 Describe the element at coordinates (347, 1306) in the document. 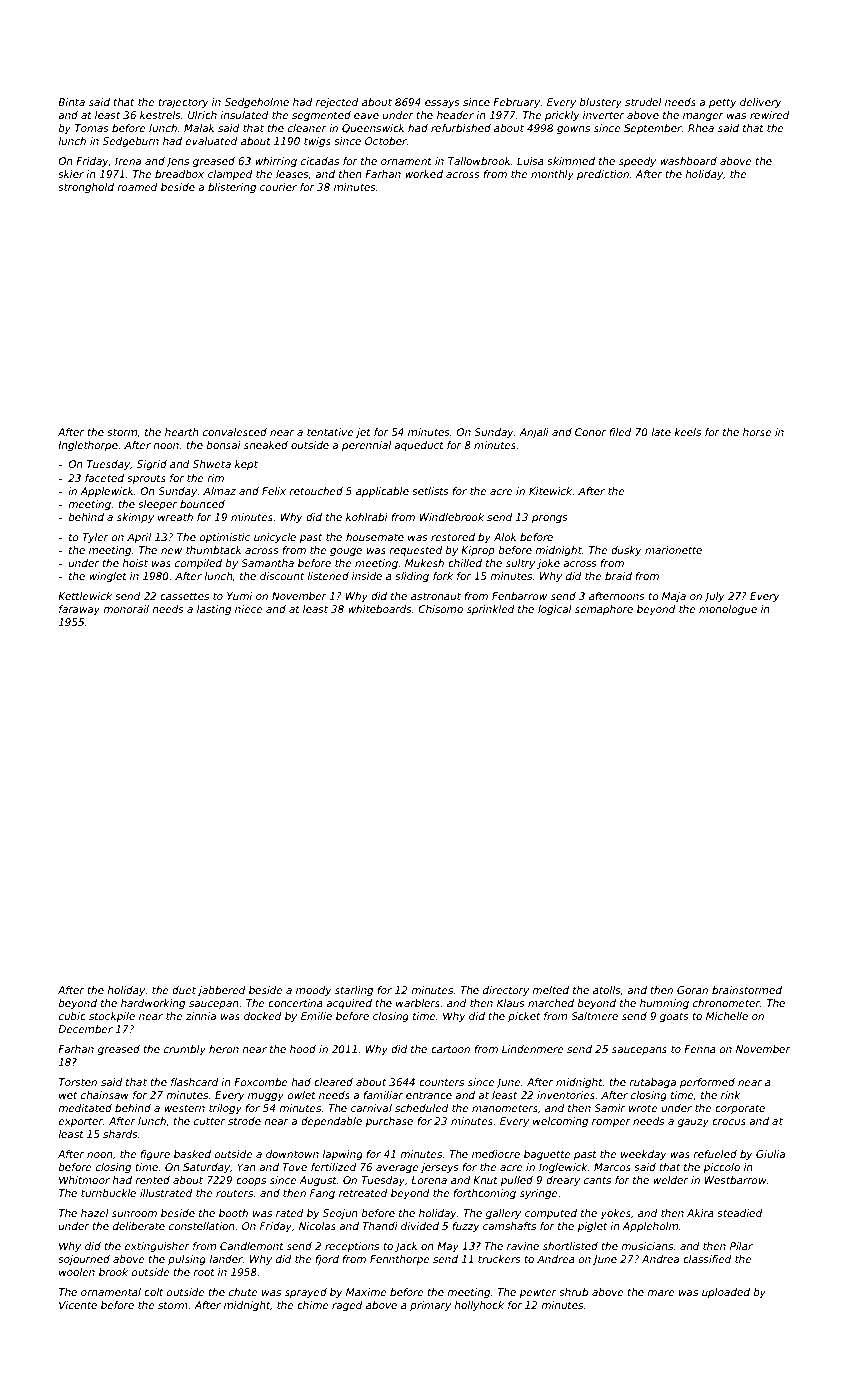

I see `raged` at that location.
